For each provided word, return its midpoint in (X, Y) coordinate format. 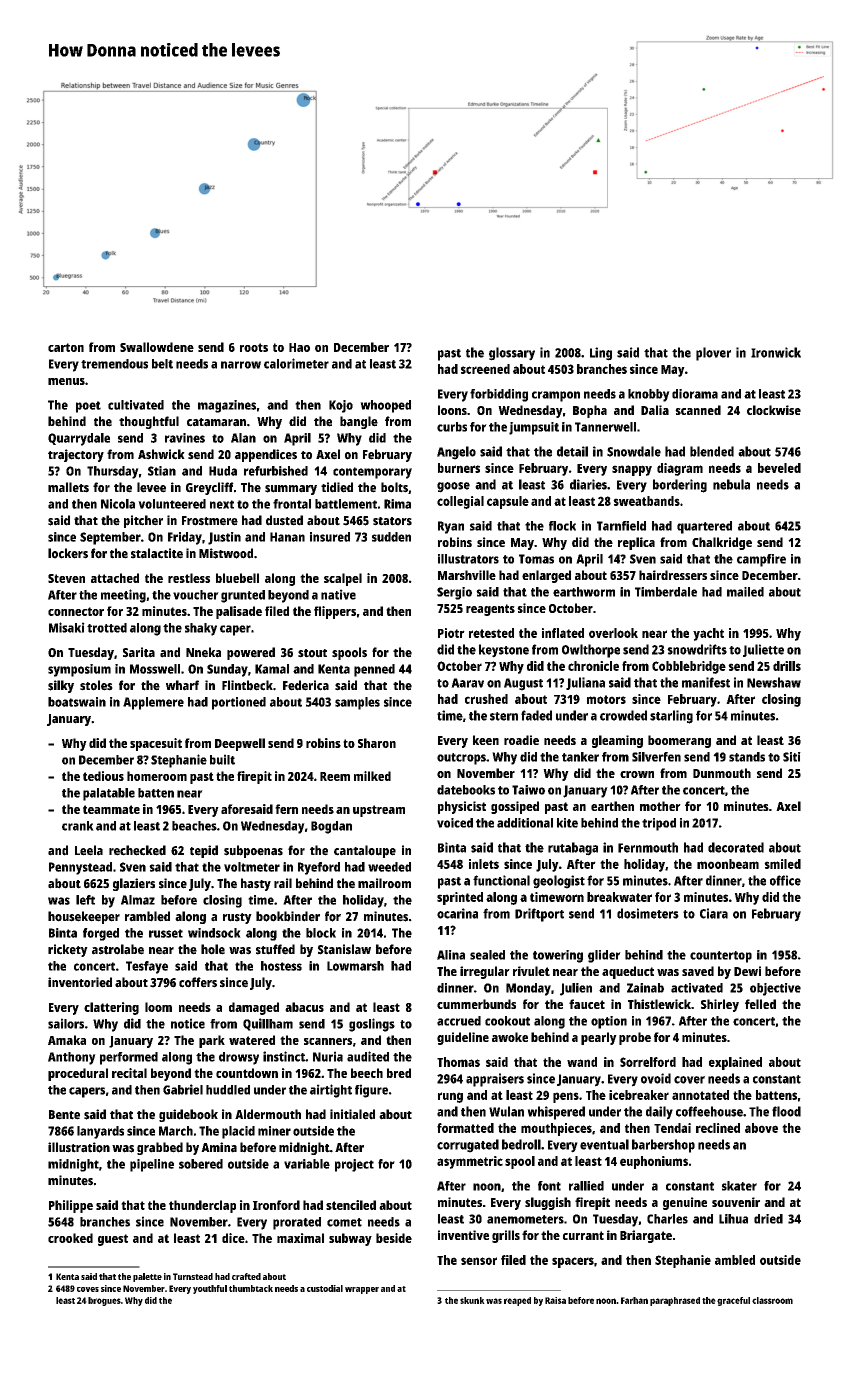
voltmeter (252, 867)
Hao (299, 347)
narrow (241, 365)
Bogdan (331, 827)
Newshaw (774, 682)
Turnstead (193, 1276)
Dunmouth (722, 773)
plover (713, 354)
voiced (455, 823)
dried (768, 1219)
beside (394, 1238)
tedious (103, 776)
